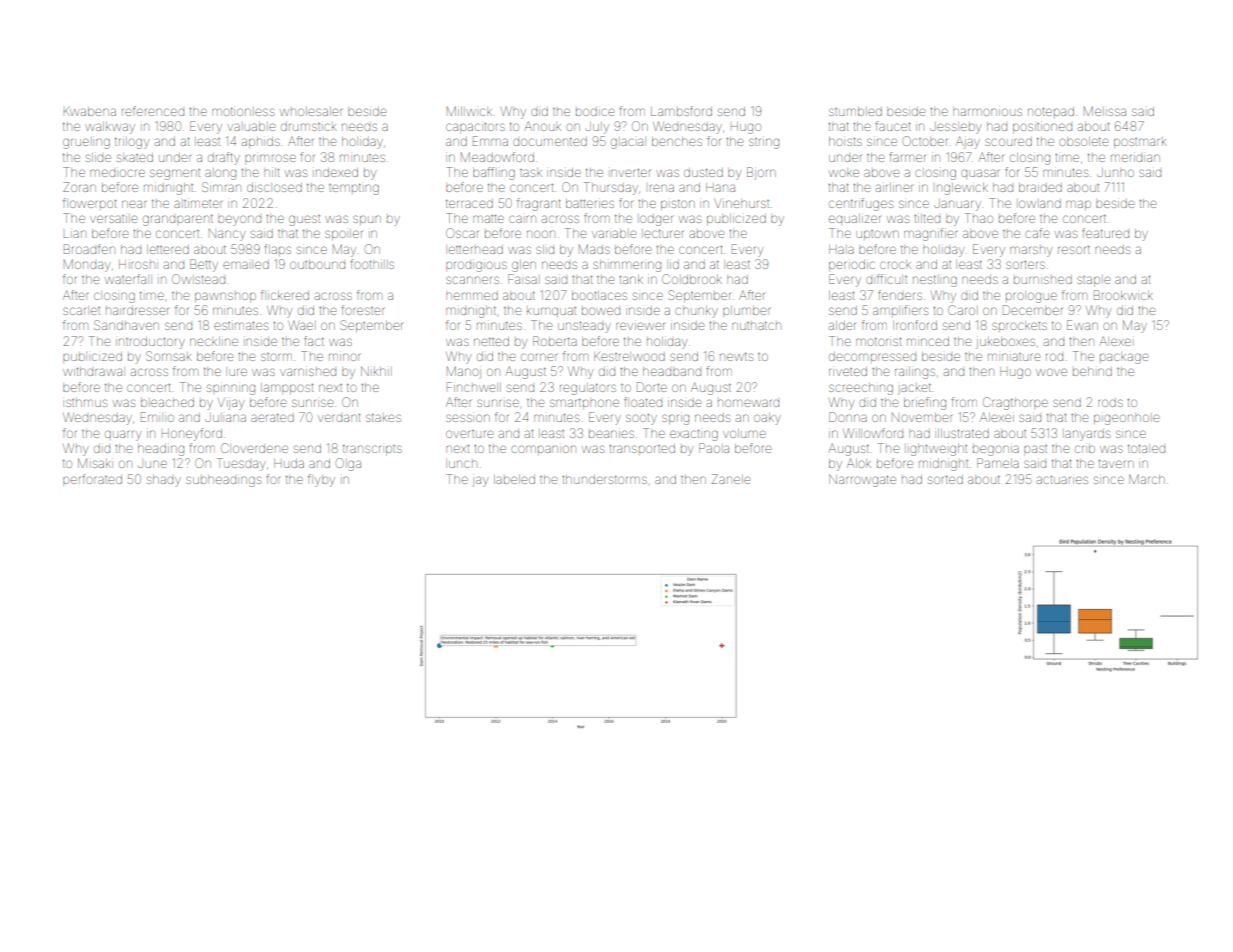  What do you see at coordinates (469, 111) in the screenshot?
I see `Millwick` at bounding box center [469, 111].
